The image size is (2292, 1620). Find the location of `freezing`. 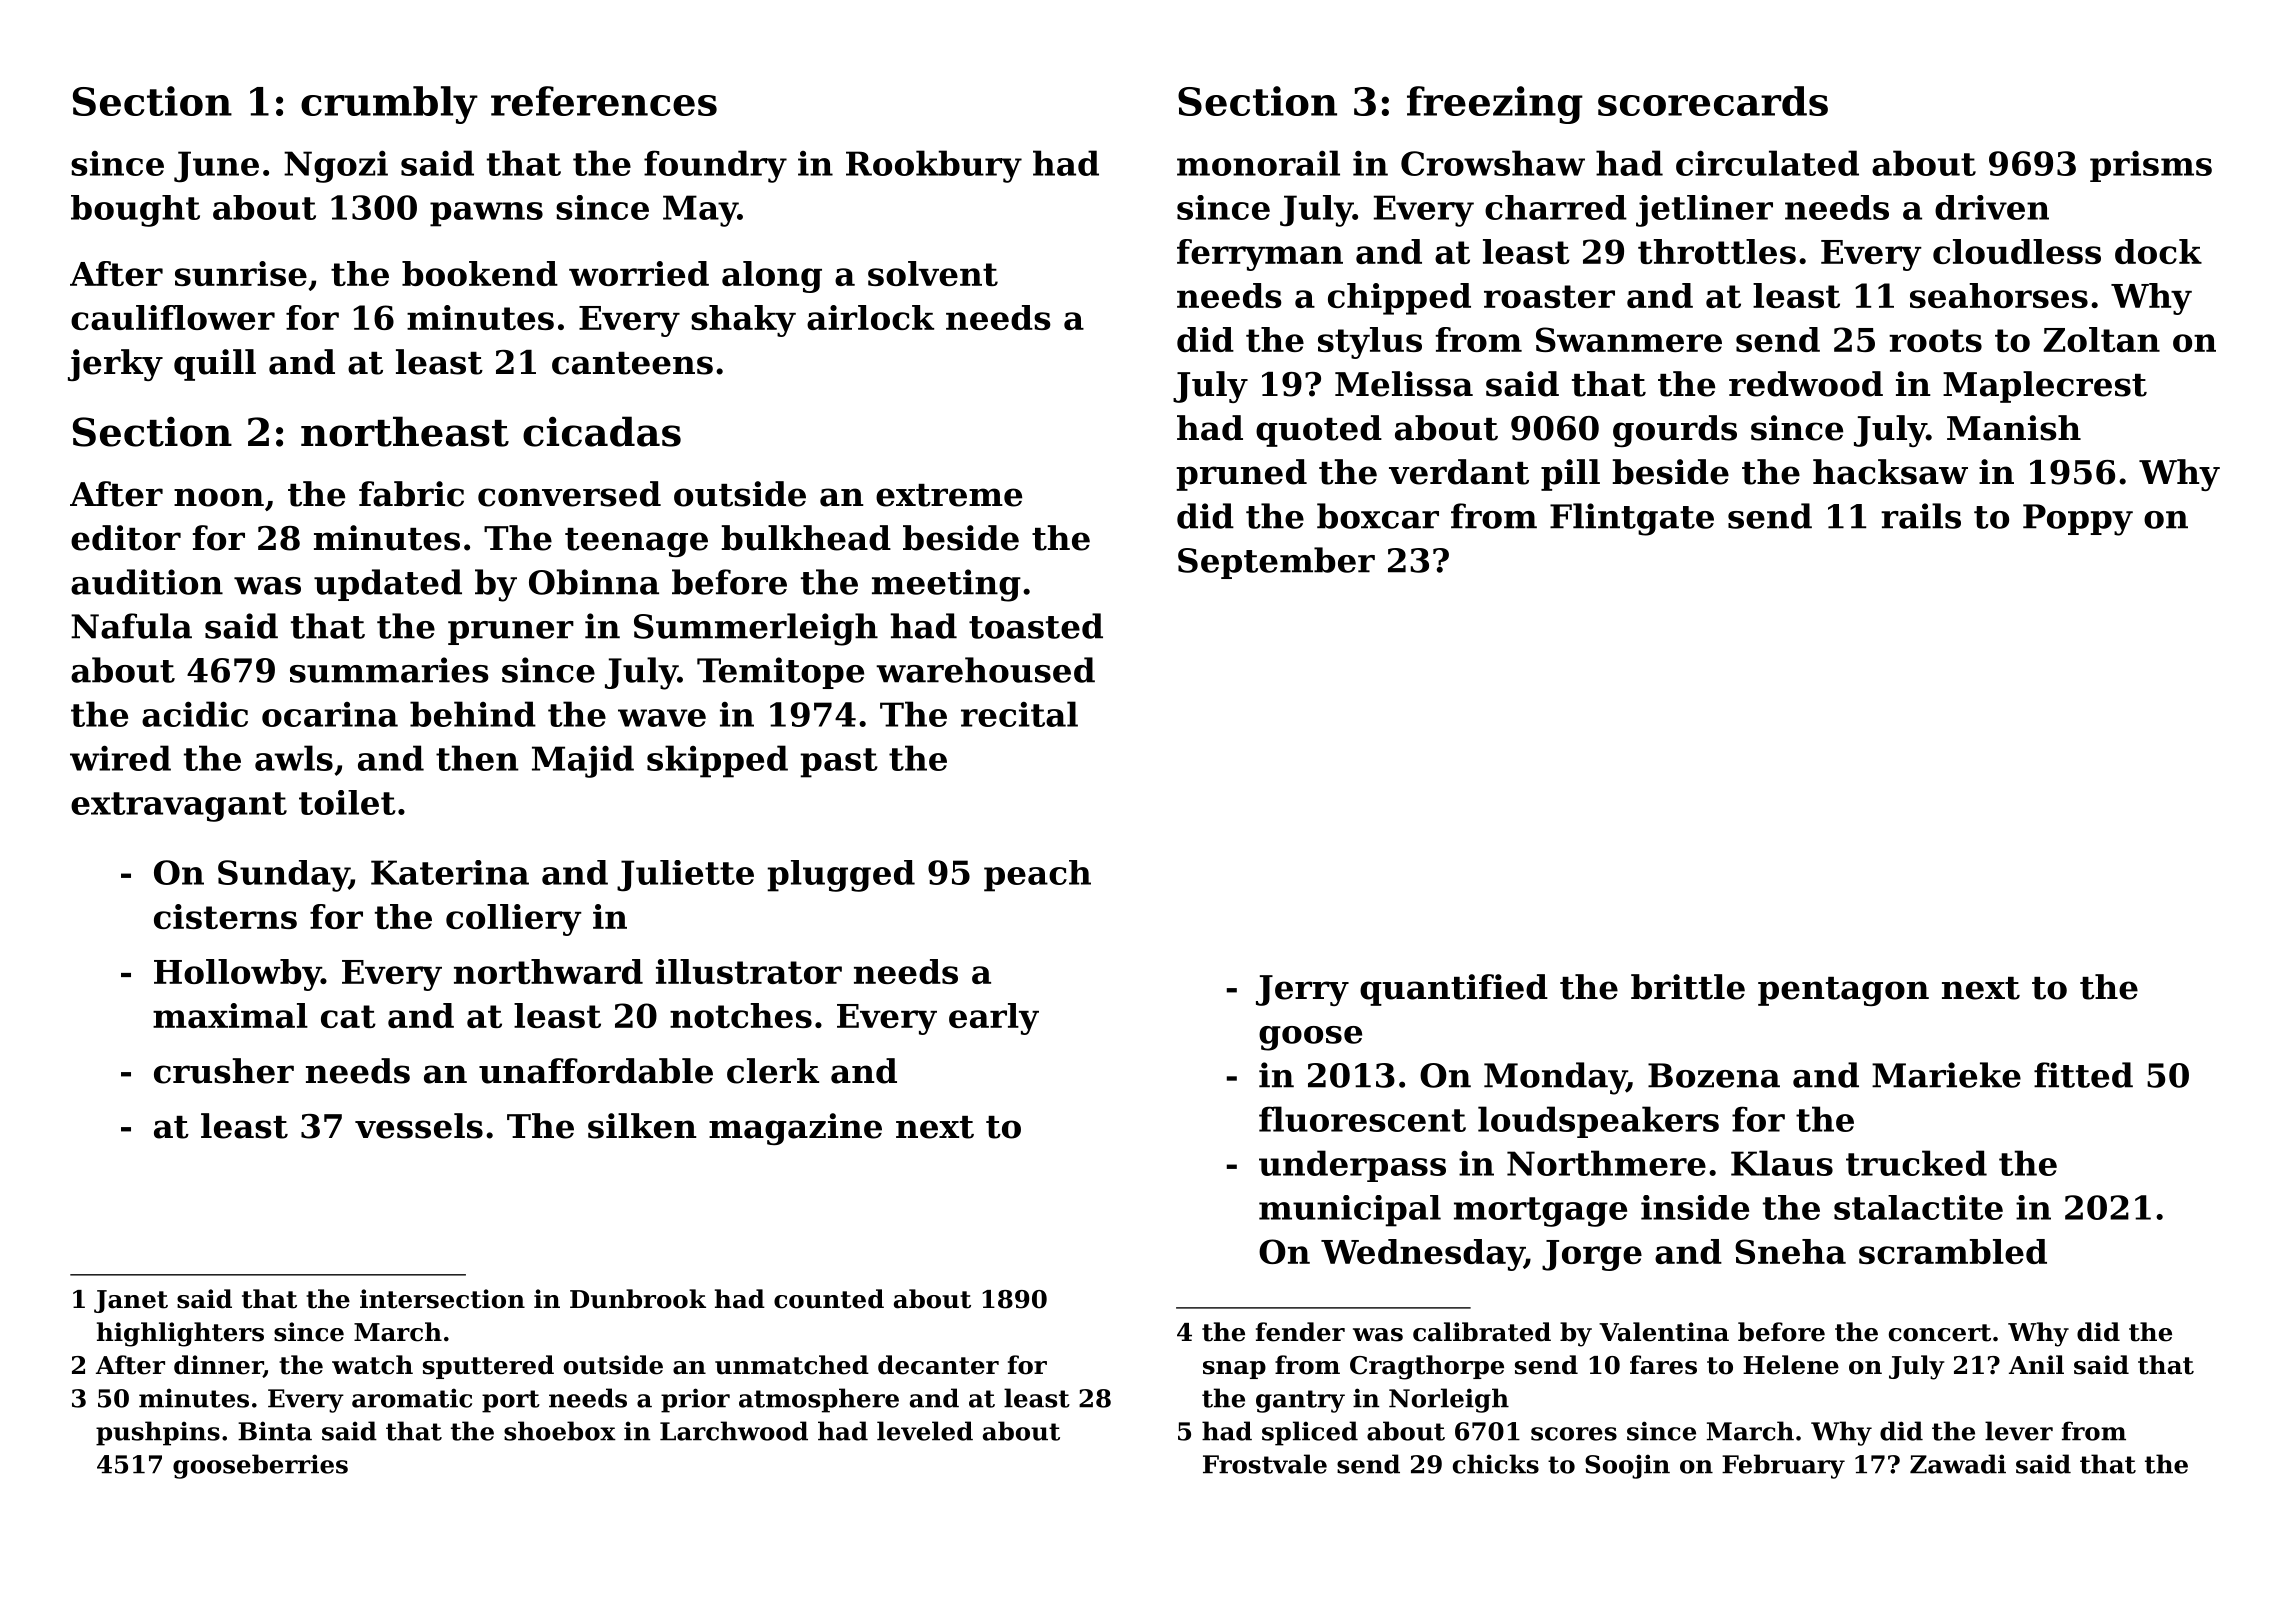

freezing is located at coordinates (1495, 105).
